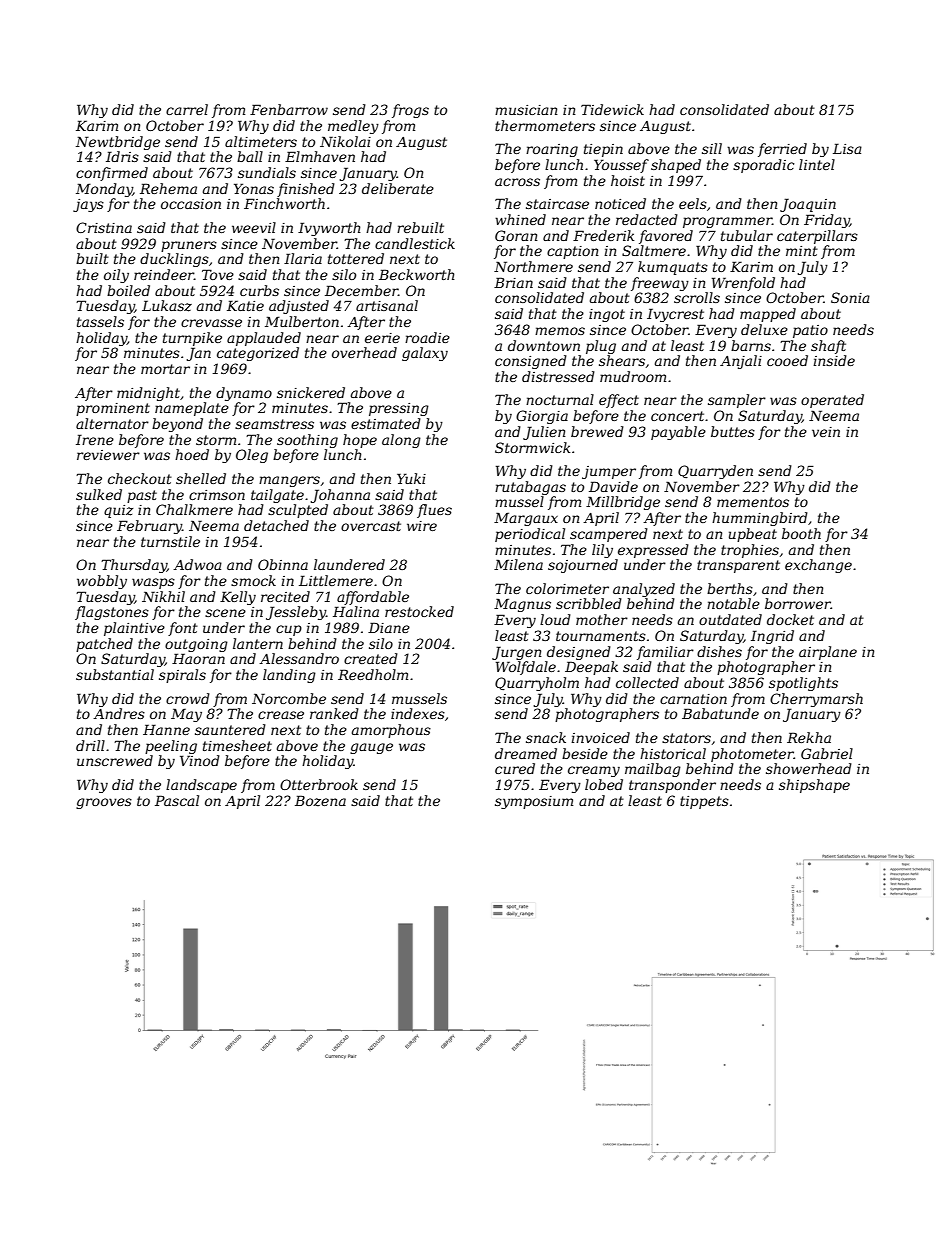 This screenshot has width=952, height=1233. I want to click on airplane, so click(828, 653).
